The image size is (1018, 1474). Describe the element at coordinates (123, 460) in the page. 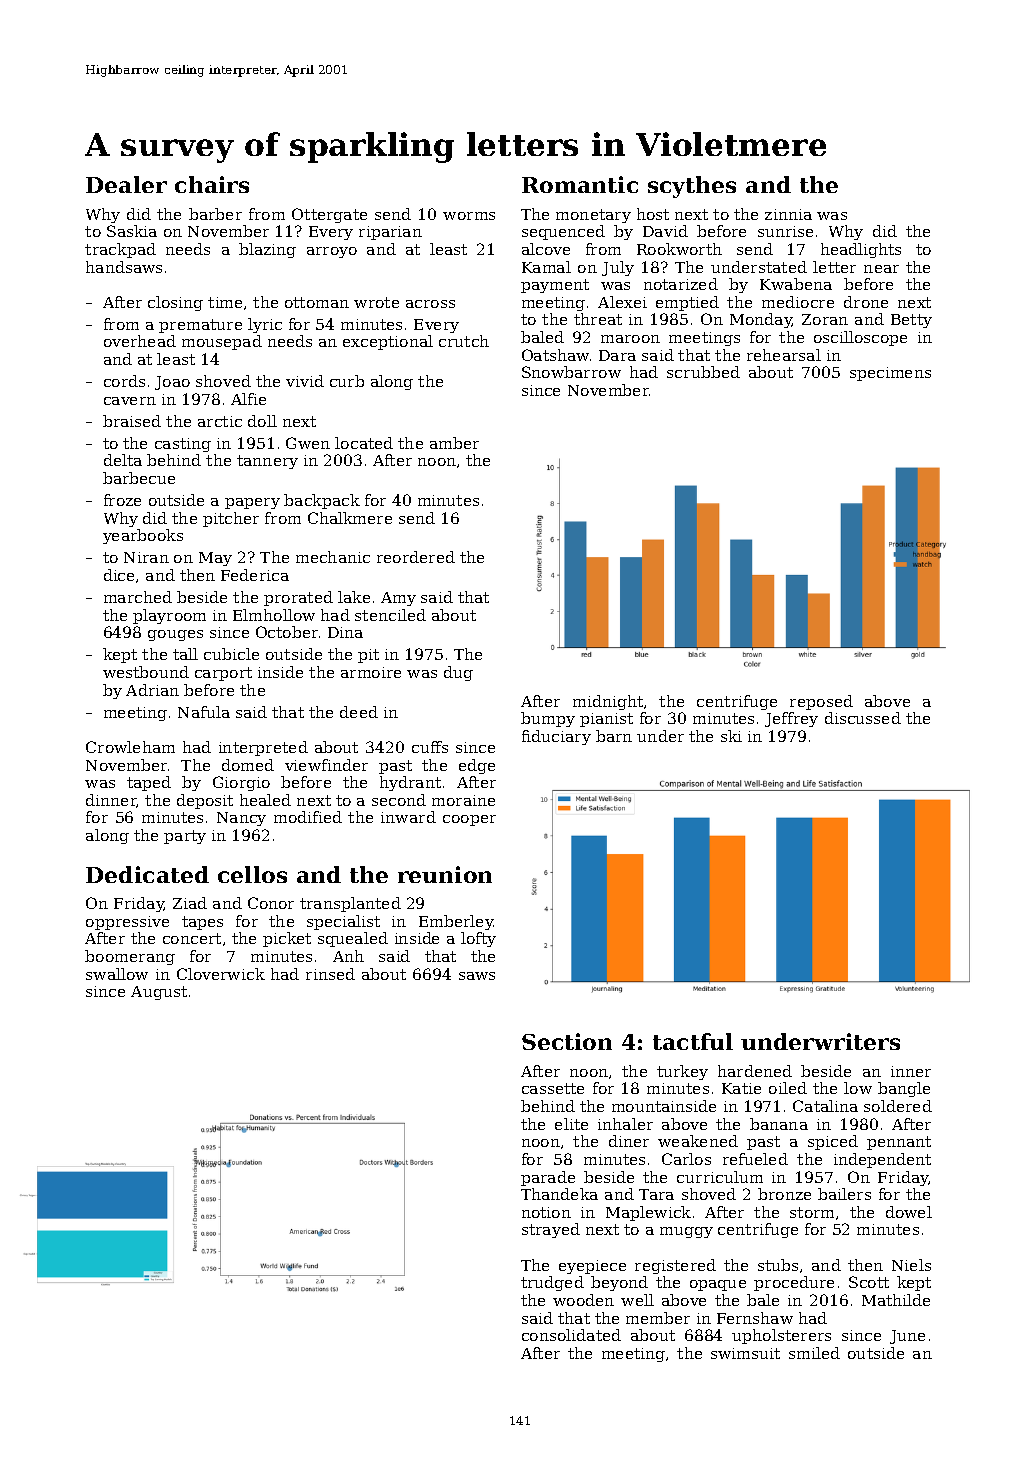

I see `delta` at that location.
